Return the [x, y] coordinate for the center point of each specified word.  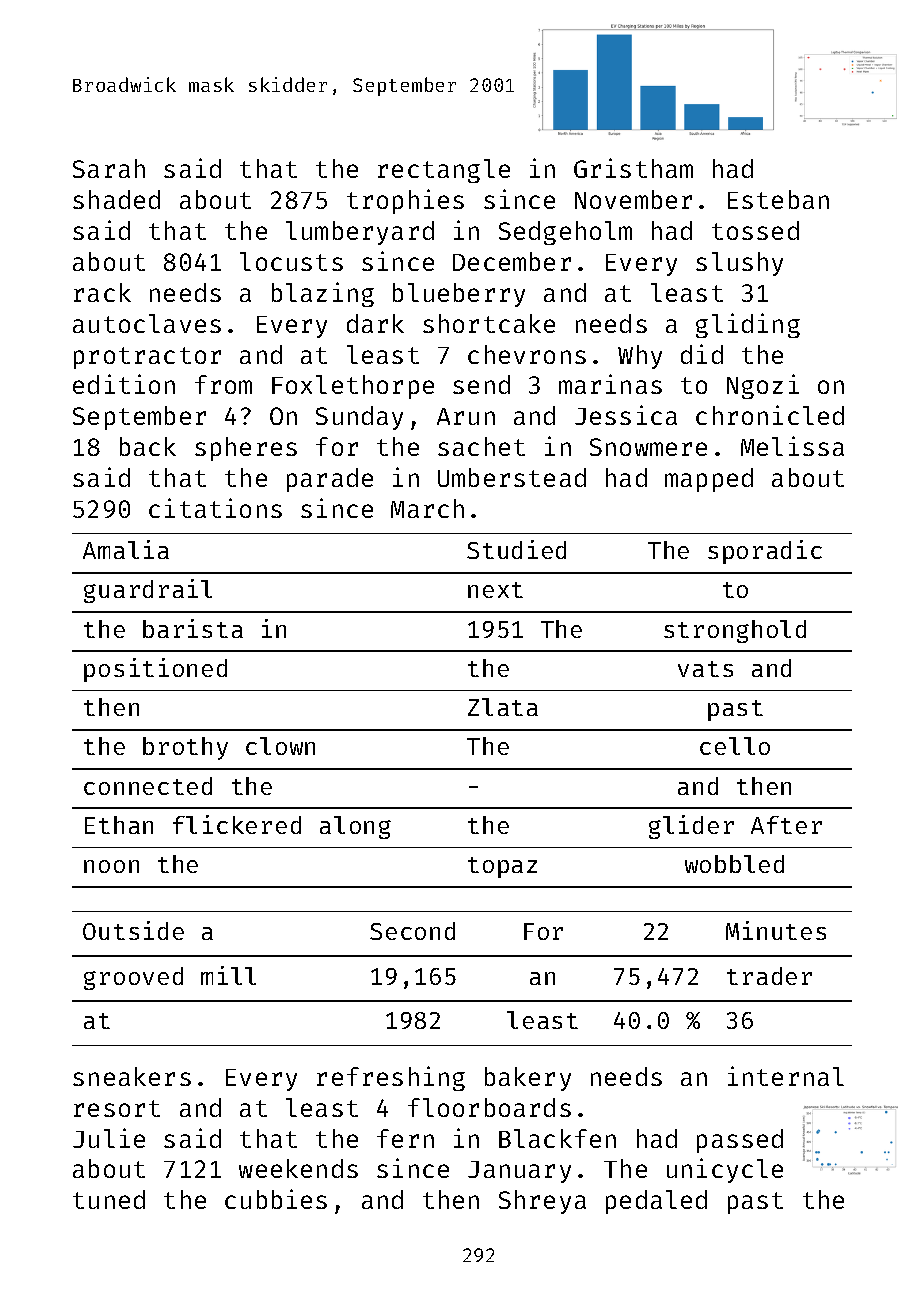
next [495, 590]
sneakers [132, 1076]
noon [111, 866]
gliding [748, 325]
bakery [528, 1079]
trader [769, 976]
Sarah [109, 168]
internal [786, 1076]
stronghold [735, 631]
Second [412, 931]
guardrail [148, 591]
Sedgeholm [565, 233]
